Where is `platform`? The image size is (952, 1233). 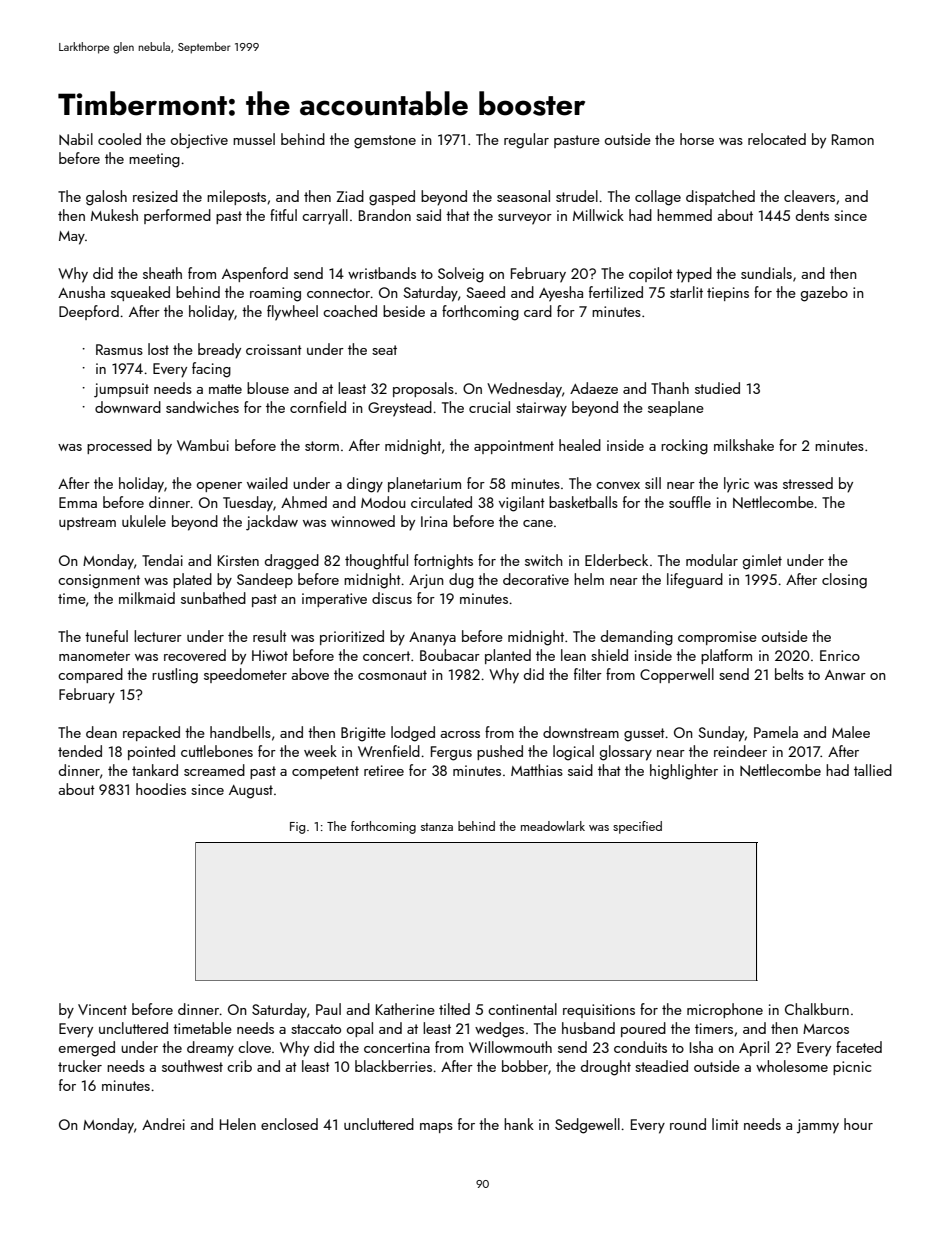 platform is located at coordinates (726, 656).
